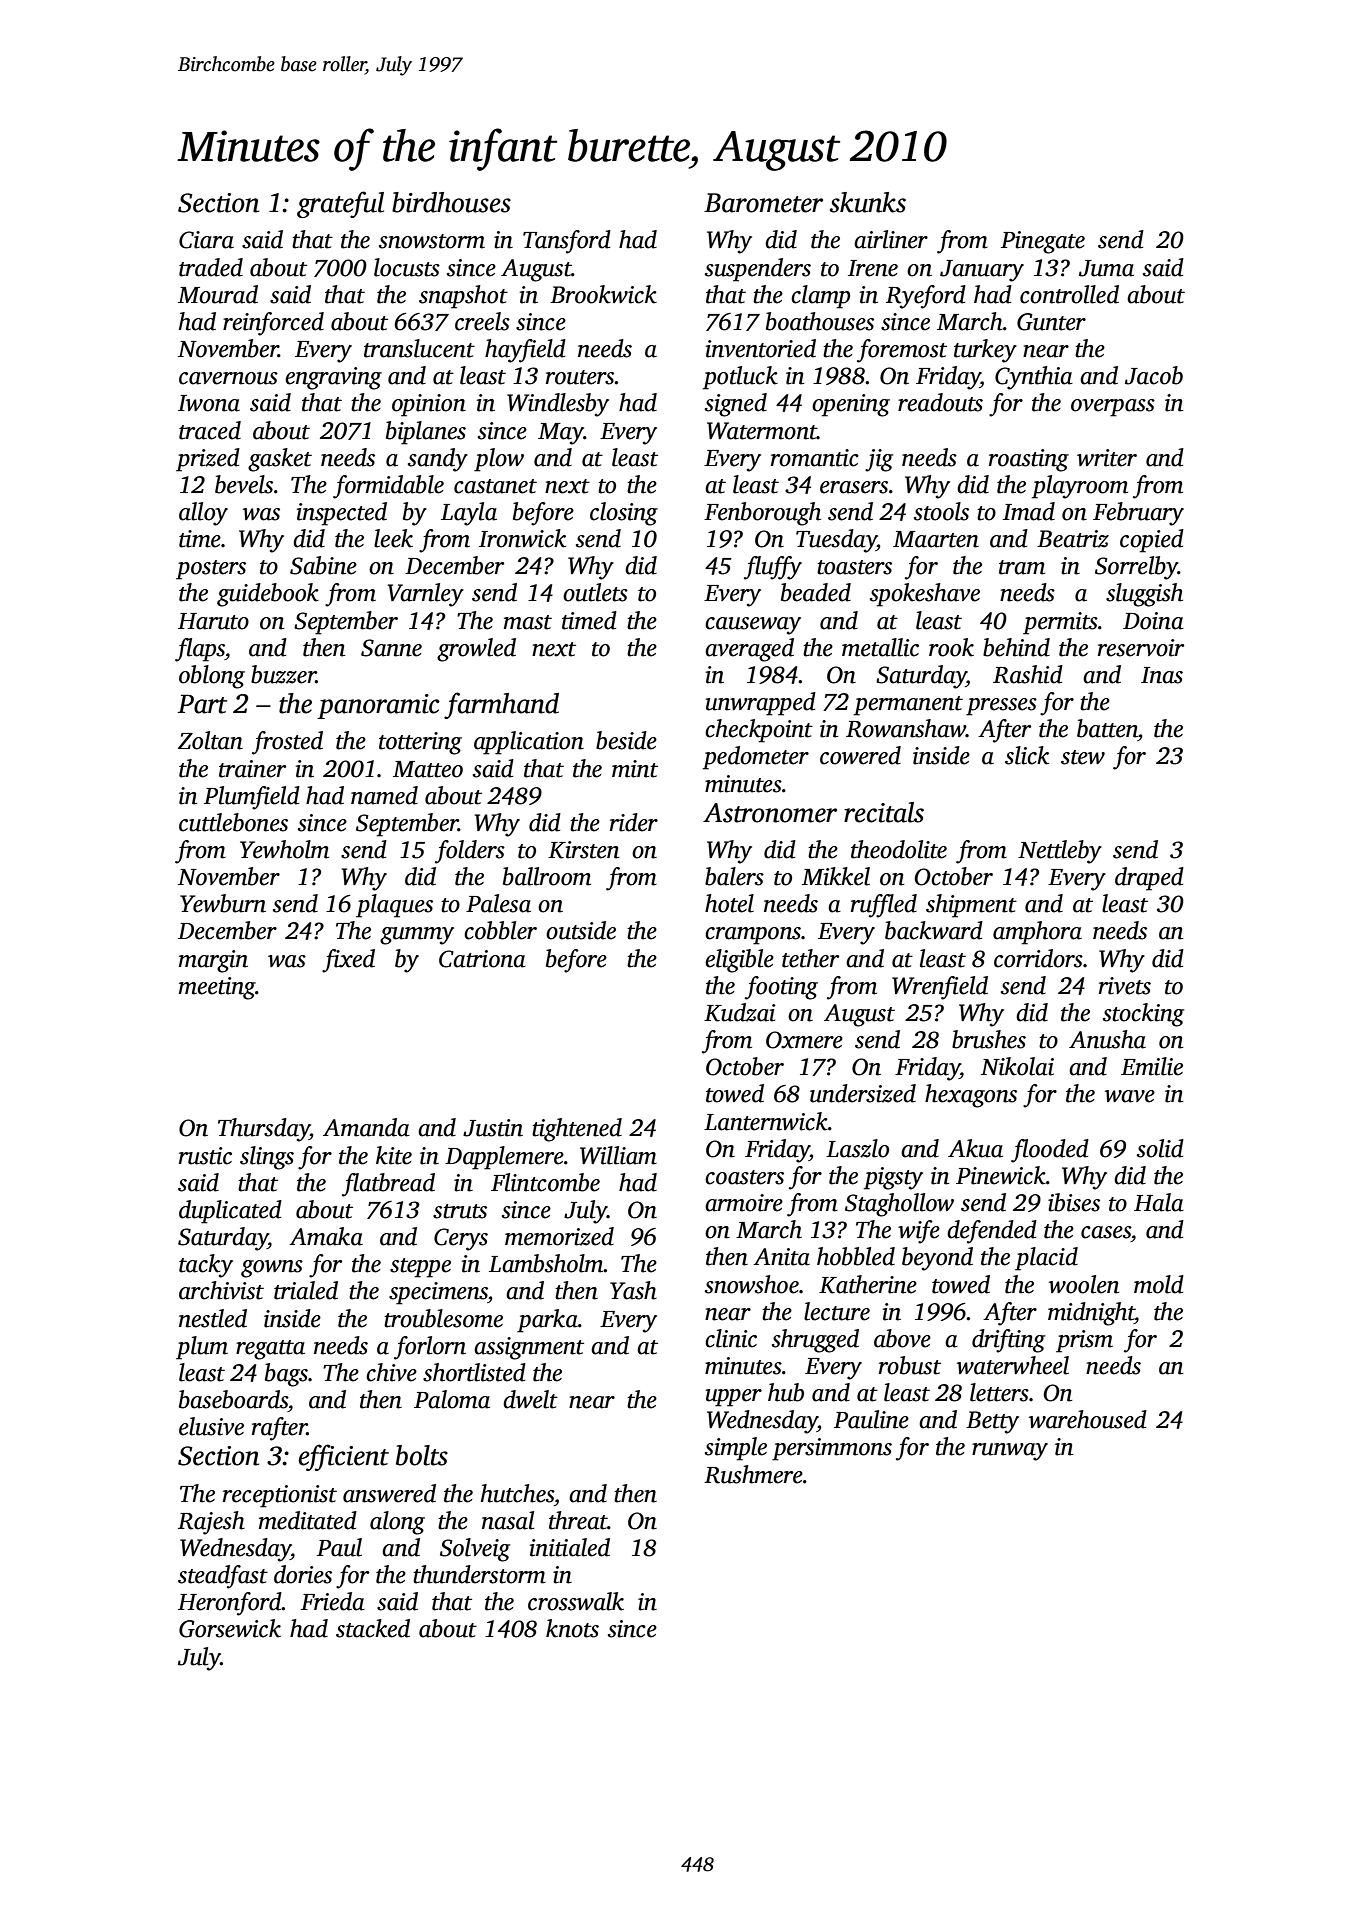  What do you see at coordinates (572, 1628) in the screenshot?
I see `knots` at bounding box center [572, 1628].
